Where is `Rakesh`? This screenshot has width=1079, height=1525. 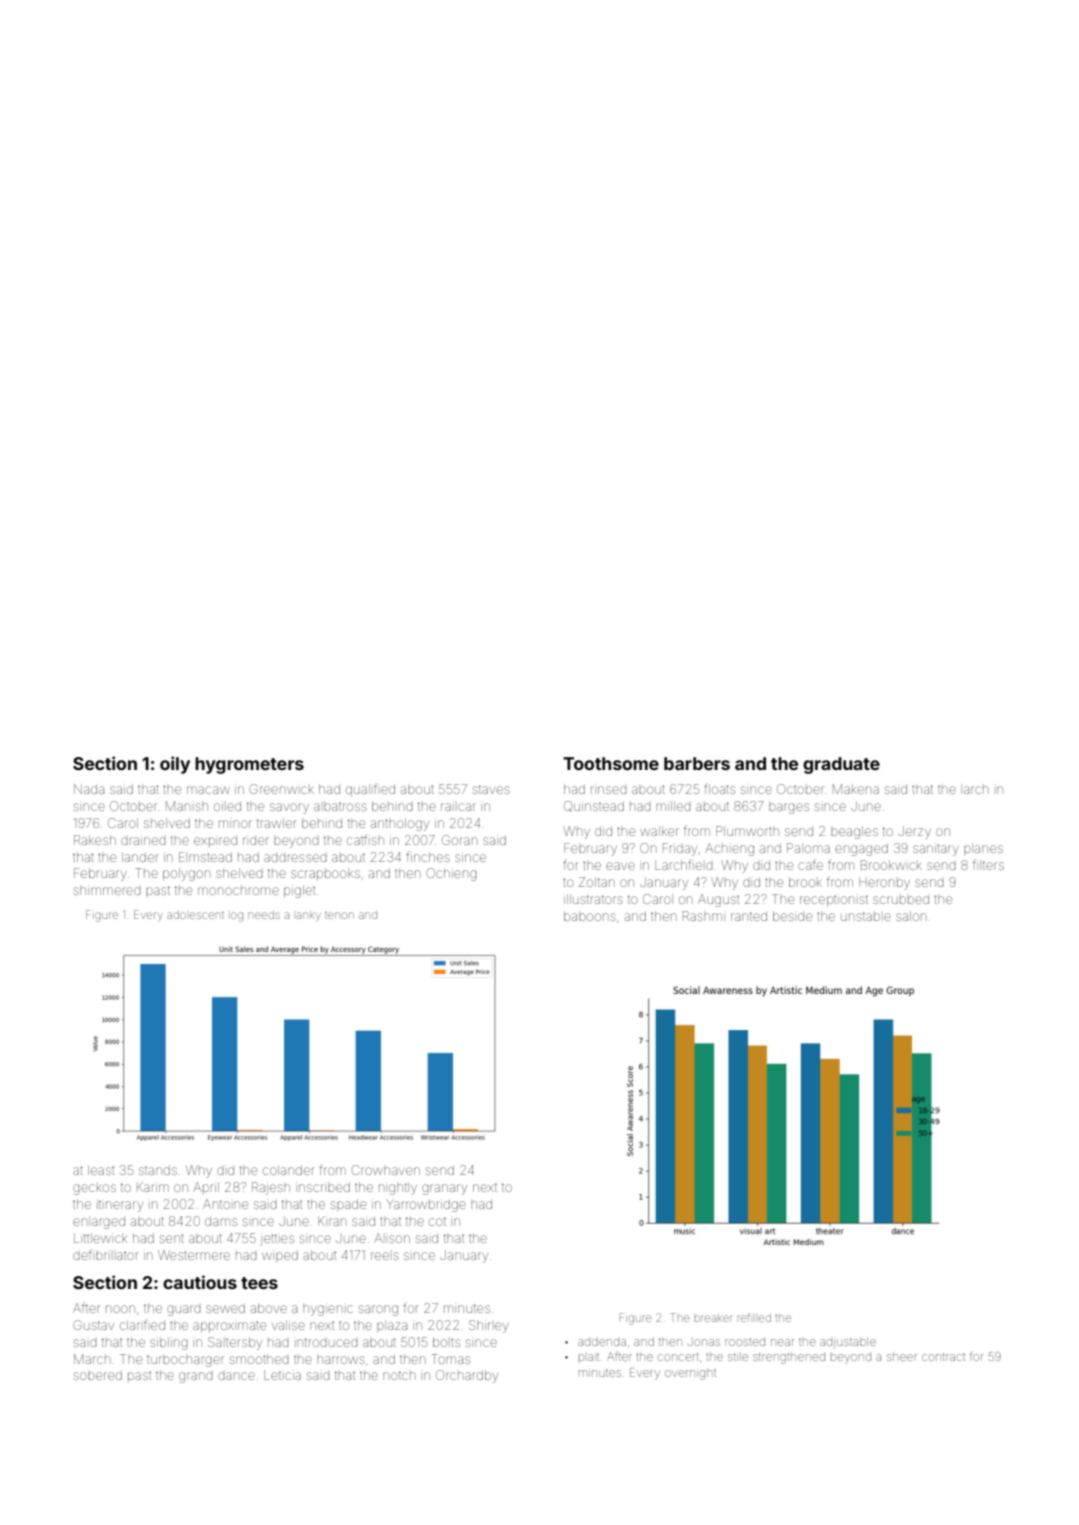
Rakesh is located at coordinates (95, 840).
